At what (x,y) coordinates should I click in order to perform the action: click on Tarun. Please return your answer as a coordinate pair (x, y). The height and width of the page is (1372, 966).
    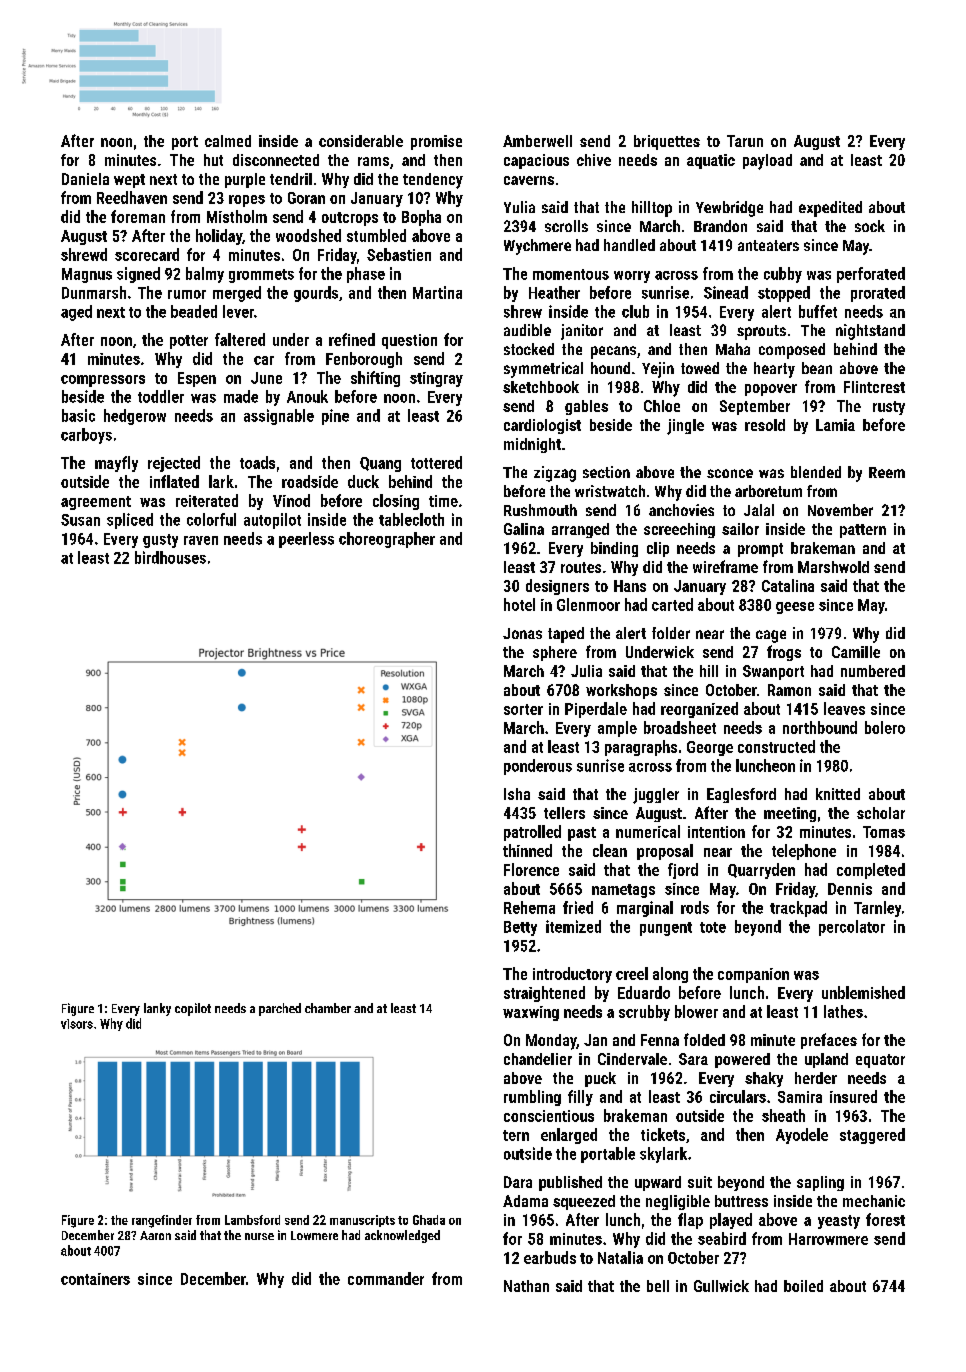
    Looking at the image, I should click on (745, 141).
